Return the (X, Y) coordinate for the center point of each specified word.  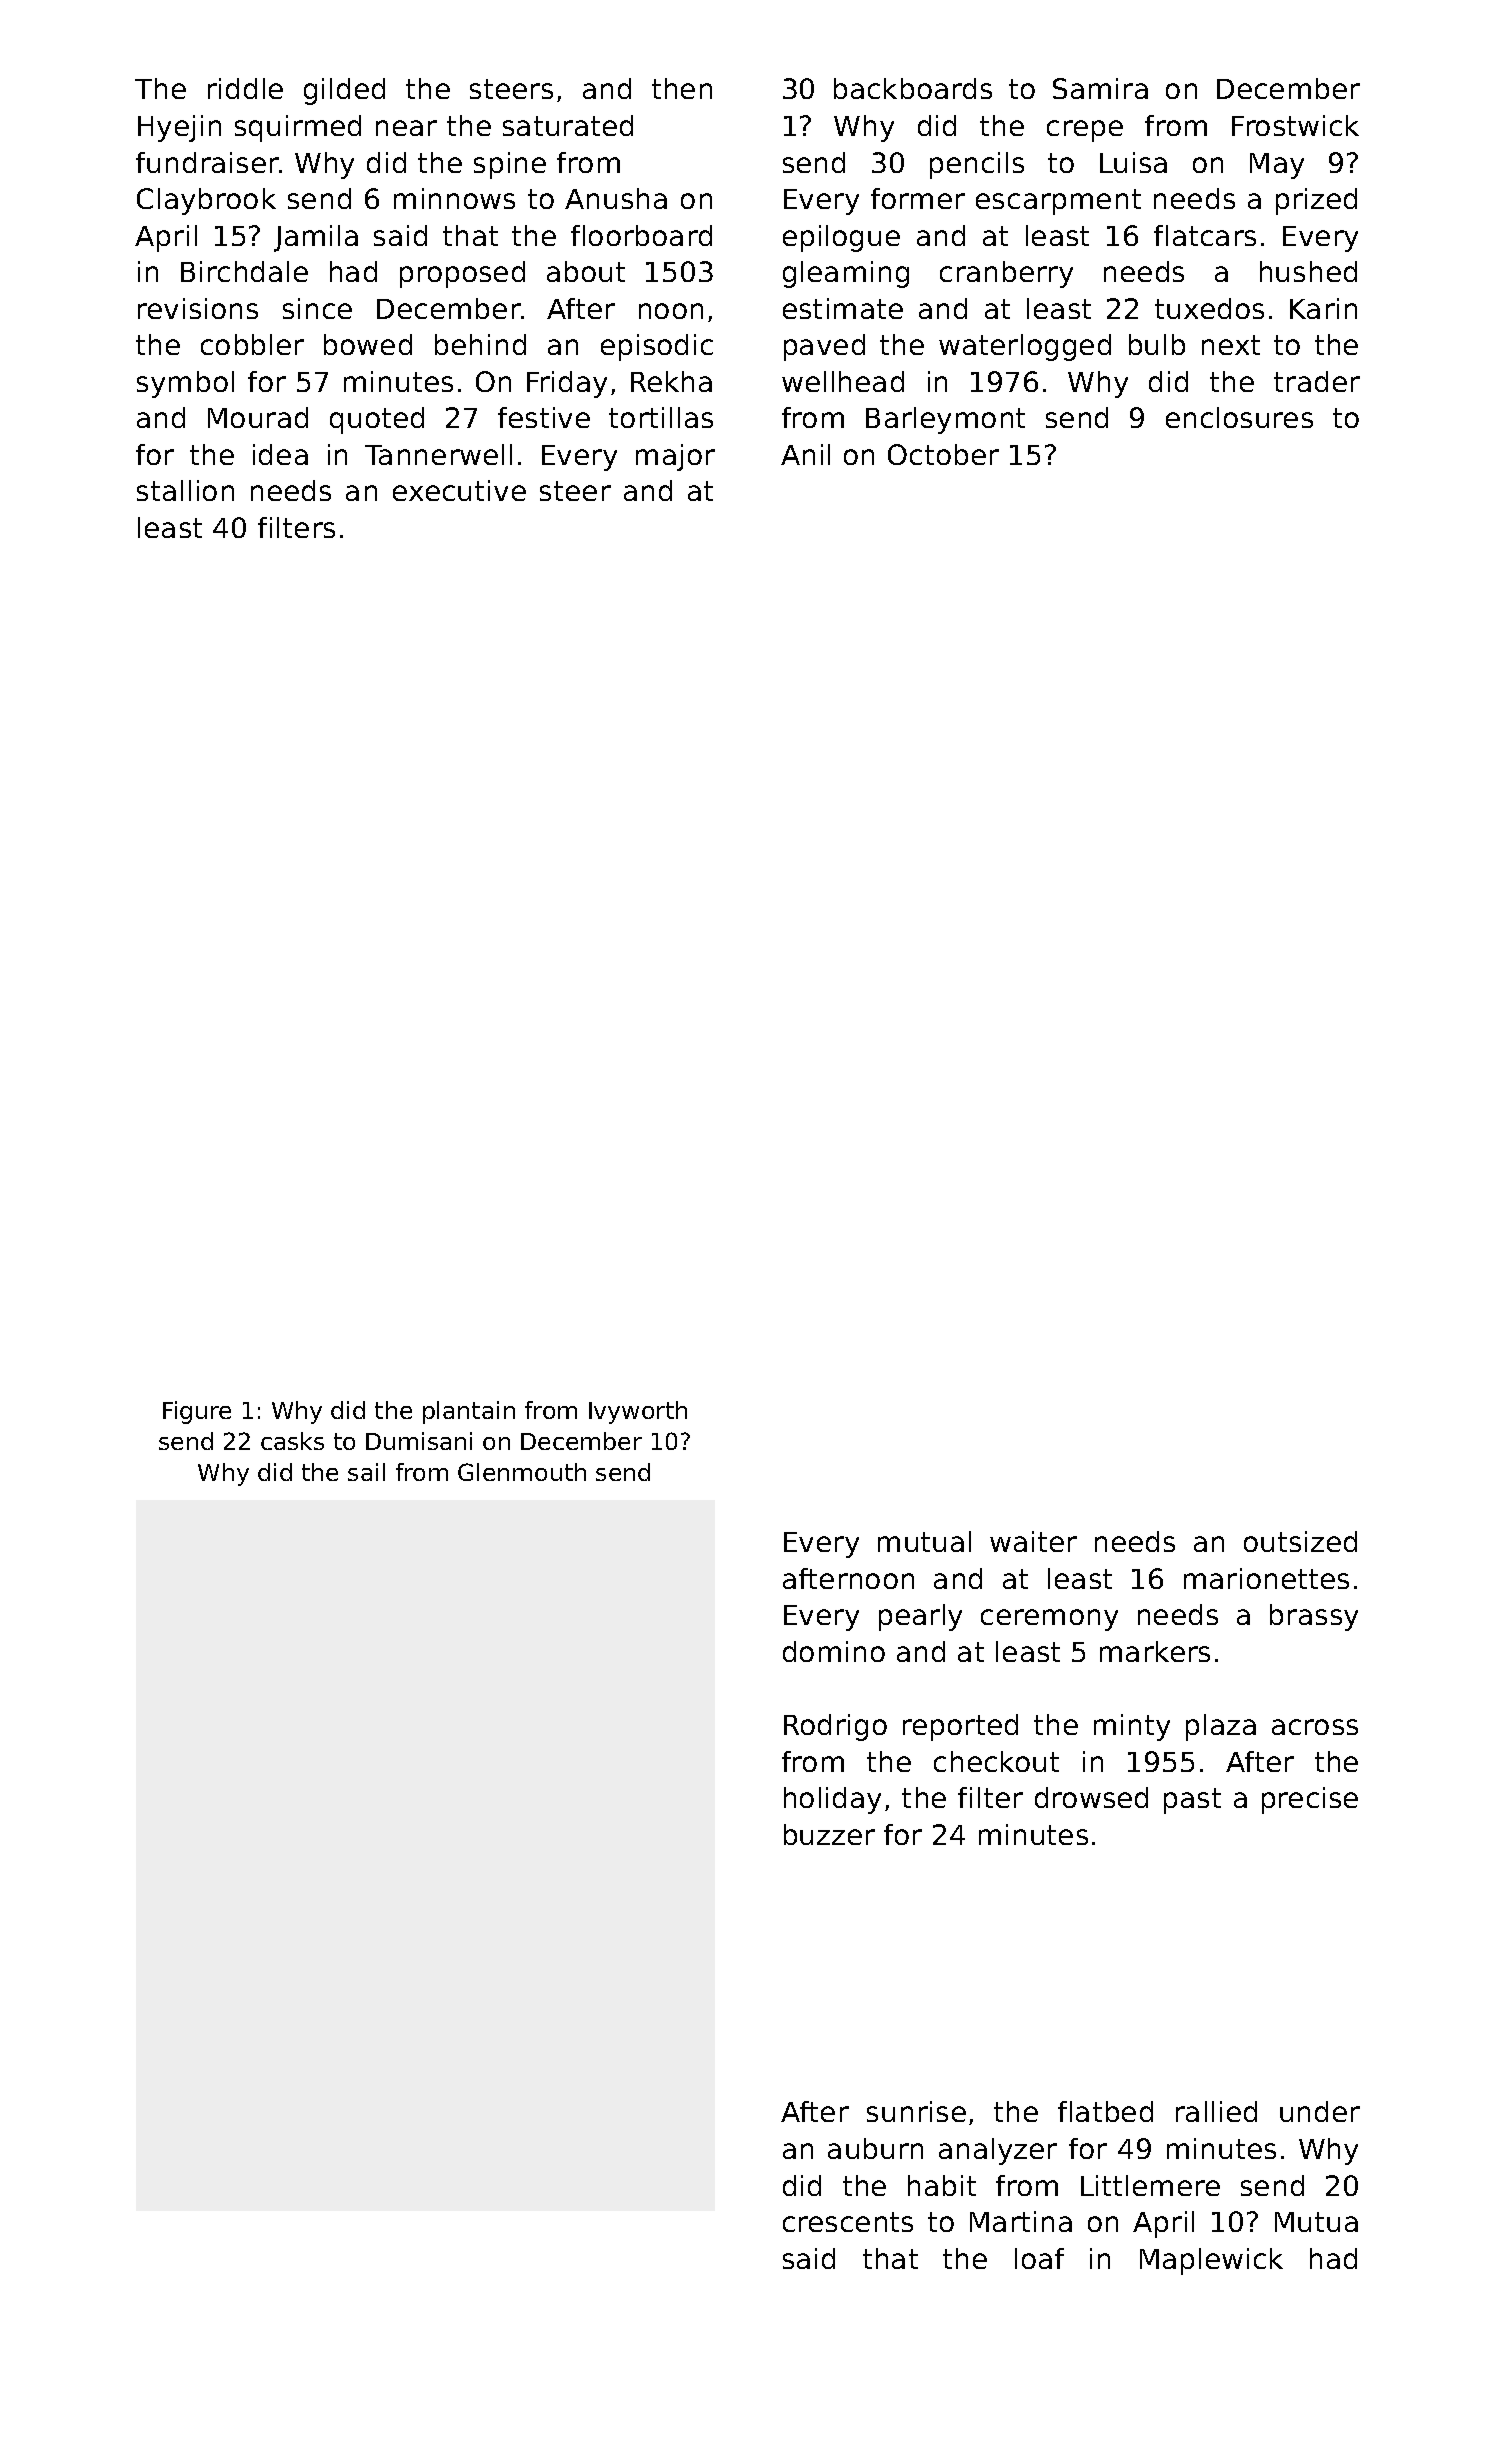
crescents (848, 2222)
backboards (913, 88)
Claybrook (206, 201)
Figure (197, 1412)
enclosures (1239, 417)
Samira (1100, 88)
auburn (875, 2148)
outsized (1300, 1541)
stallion (185, 490)
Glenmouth (522, 1472)
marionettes (1266, 1578)
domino (834, 1651)
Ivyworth (638, 1412)
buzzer (829, 1834)
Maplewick (1211, 2261)
